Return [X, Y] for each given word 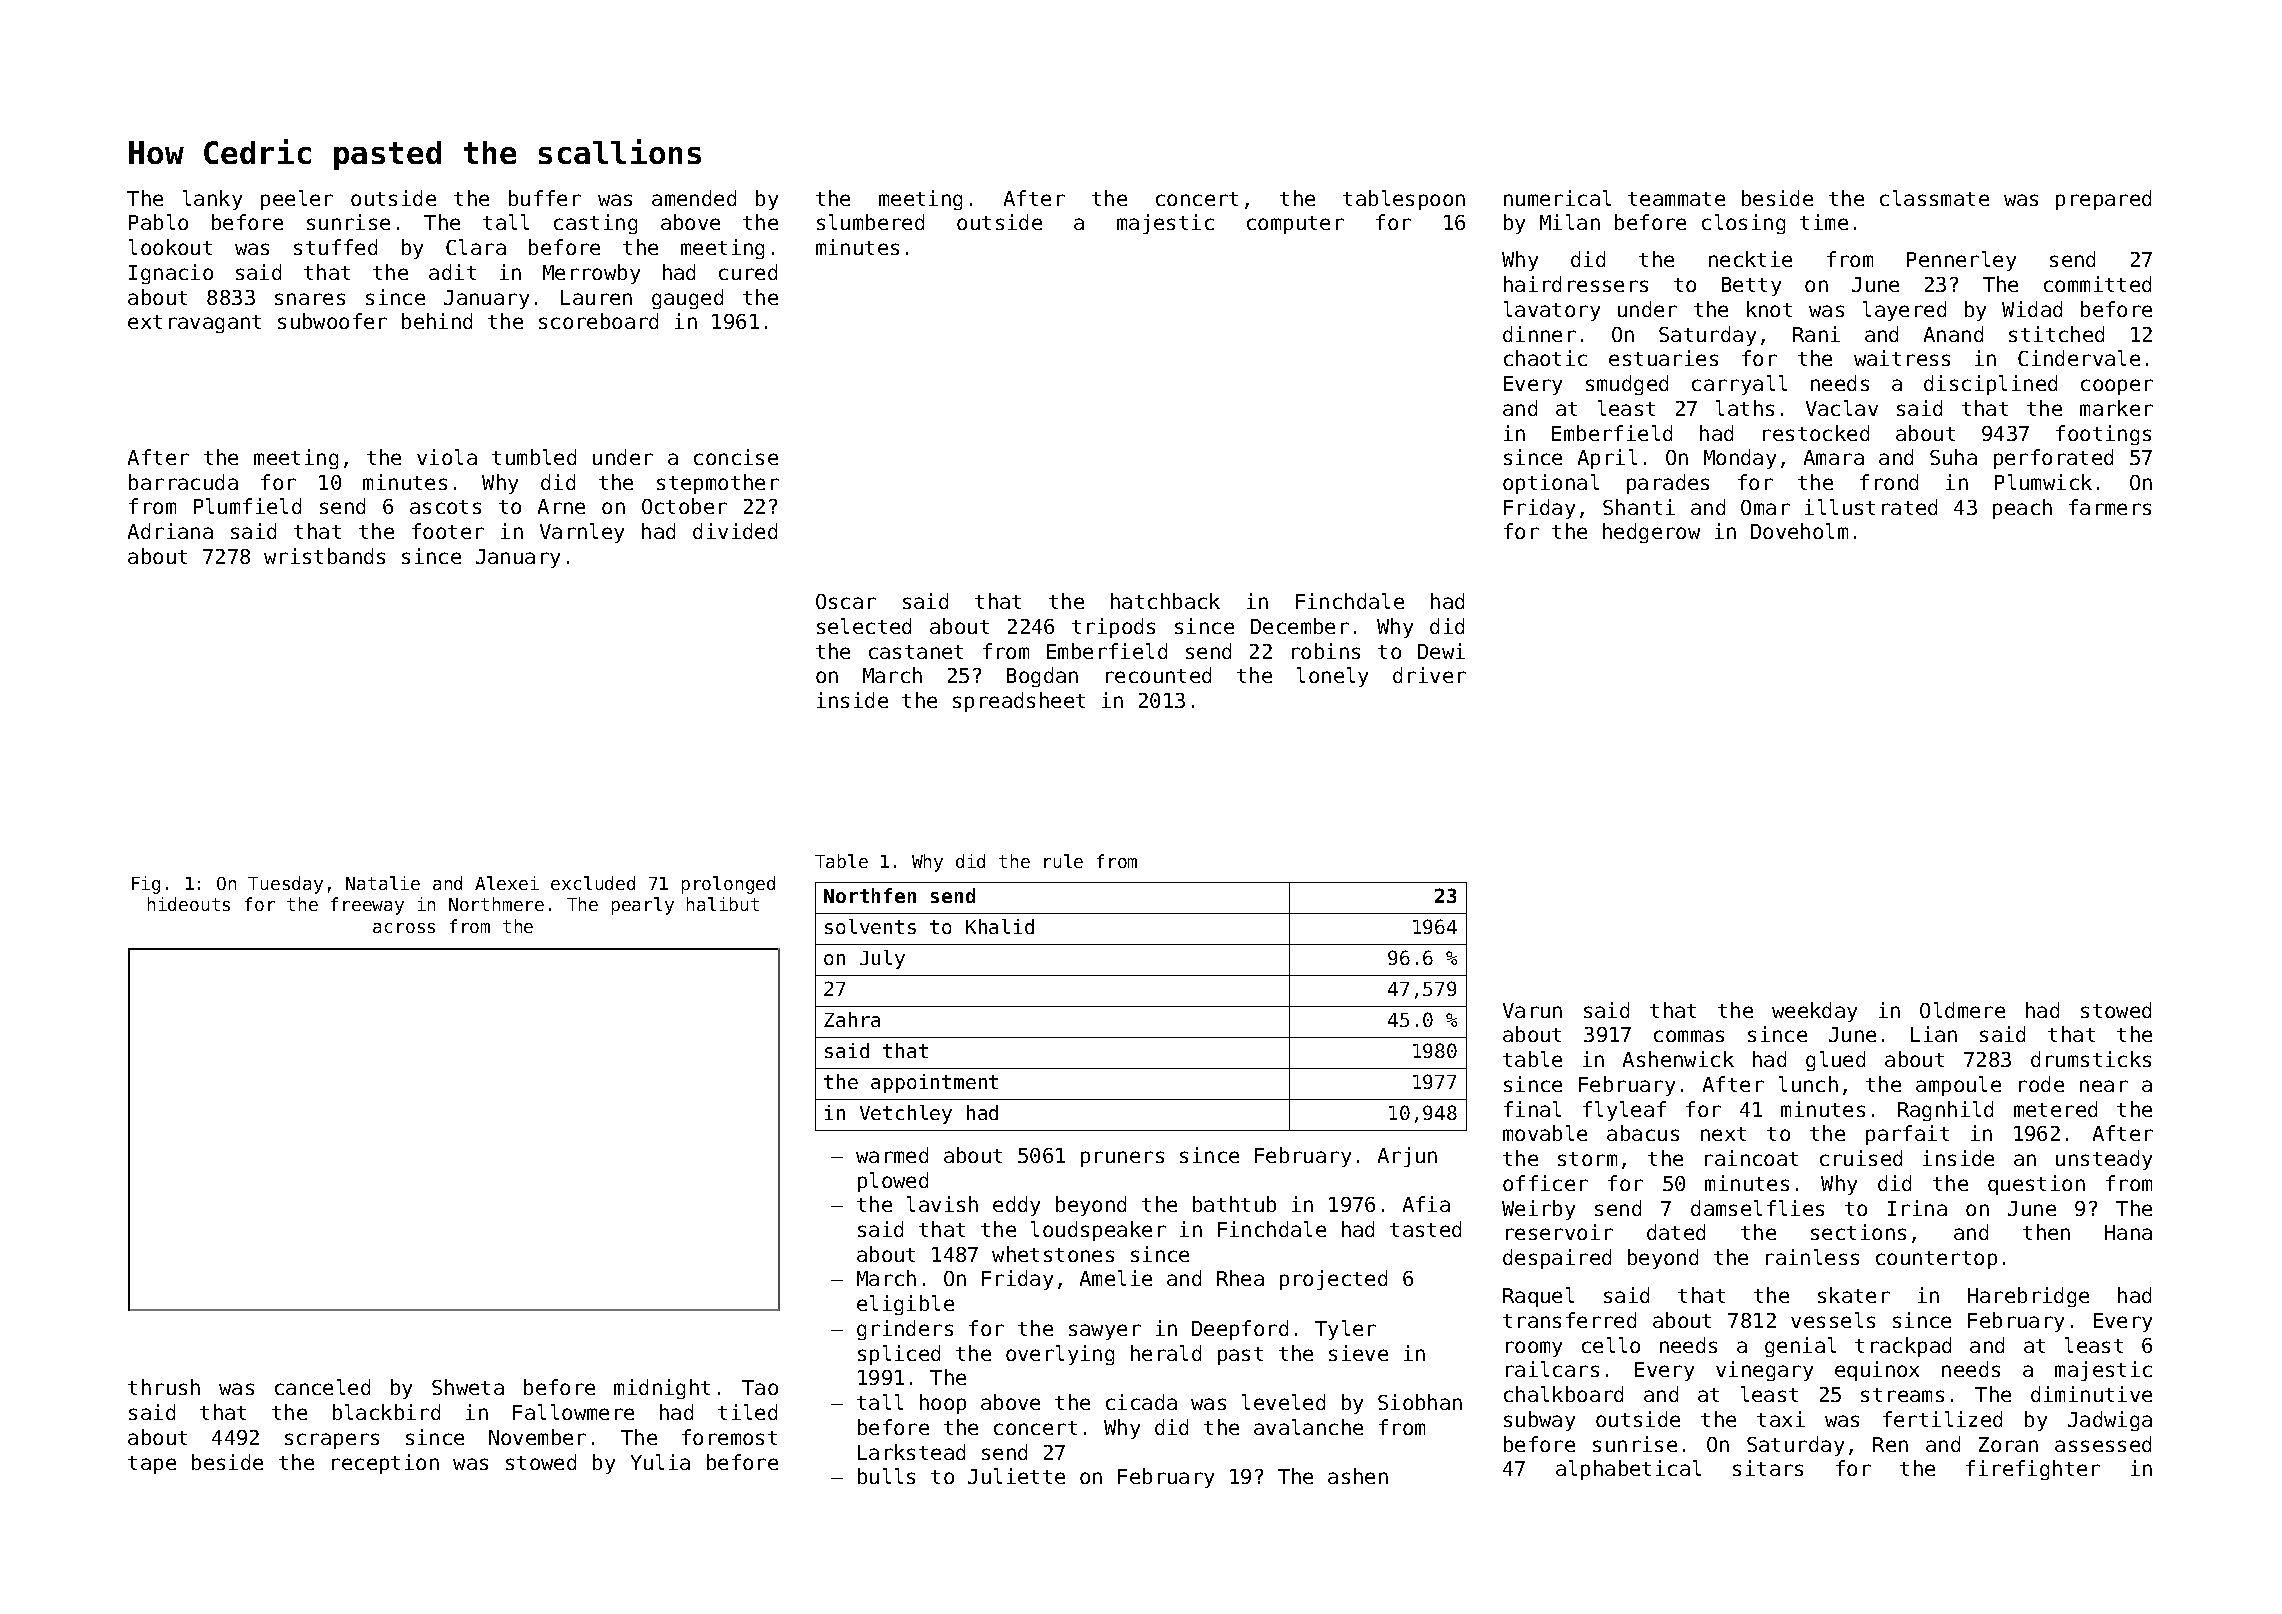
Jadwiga [2110, 1421]
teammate [1676, 199]
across [404, 928]
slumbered [870, 222]
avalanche [1308, 1427]
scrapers [332, 1441]
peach [2022, 509]
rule [1063, 861]
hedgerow [1651, 533]
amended [694, 198]
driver [1429, 675]
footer [448, 531]
